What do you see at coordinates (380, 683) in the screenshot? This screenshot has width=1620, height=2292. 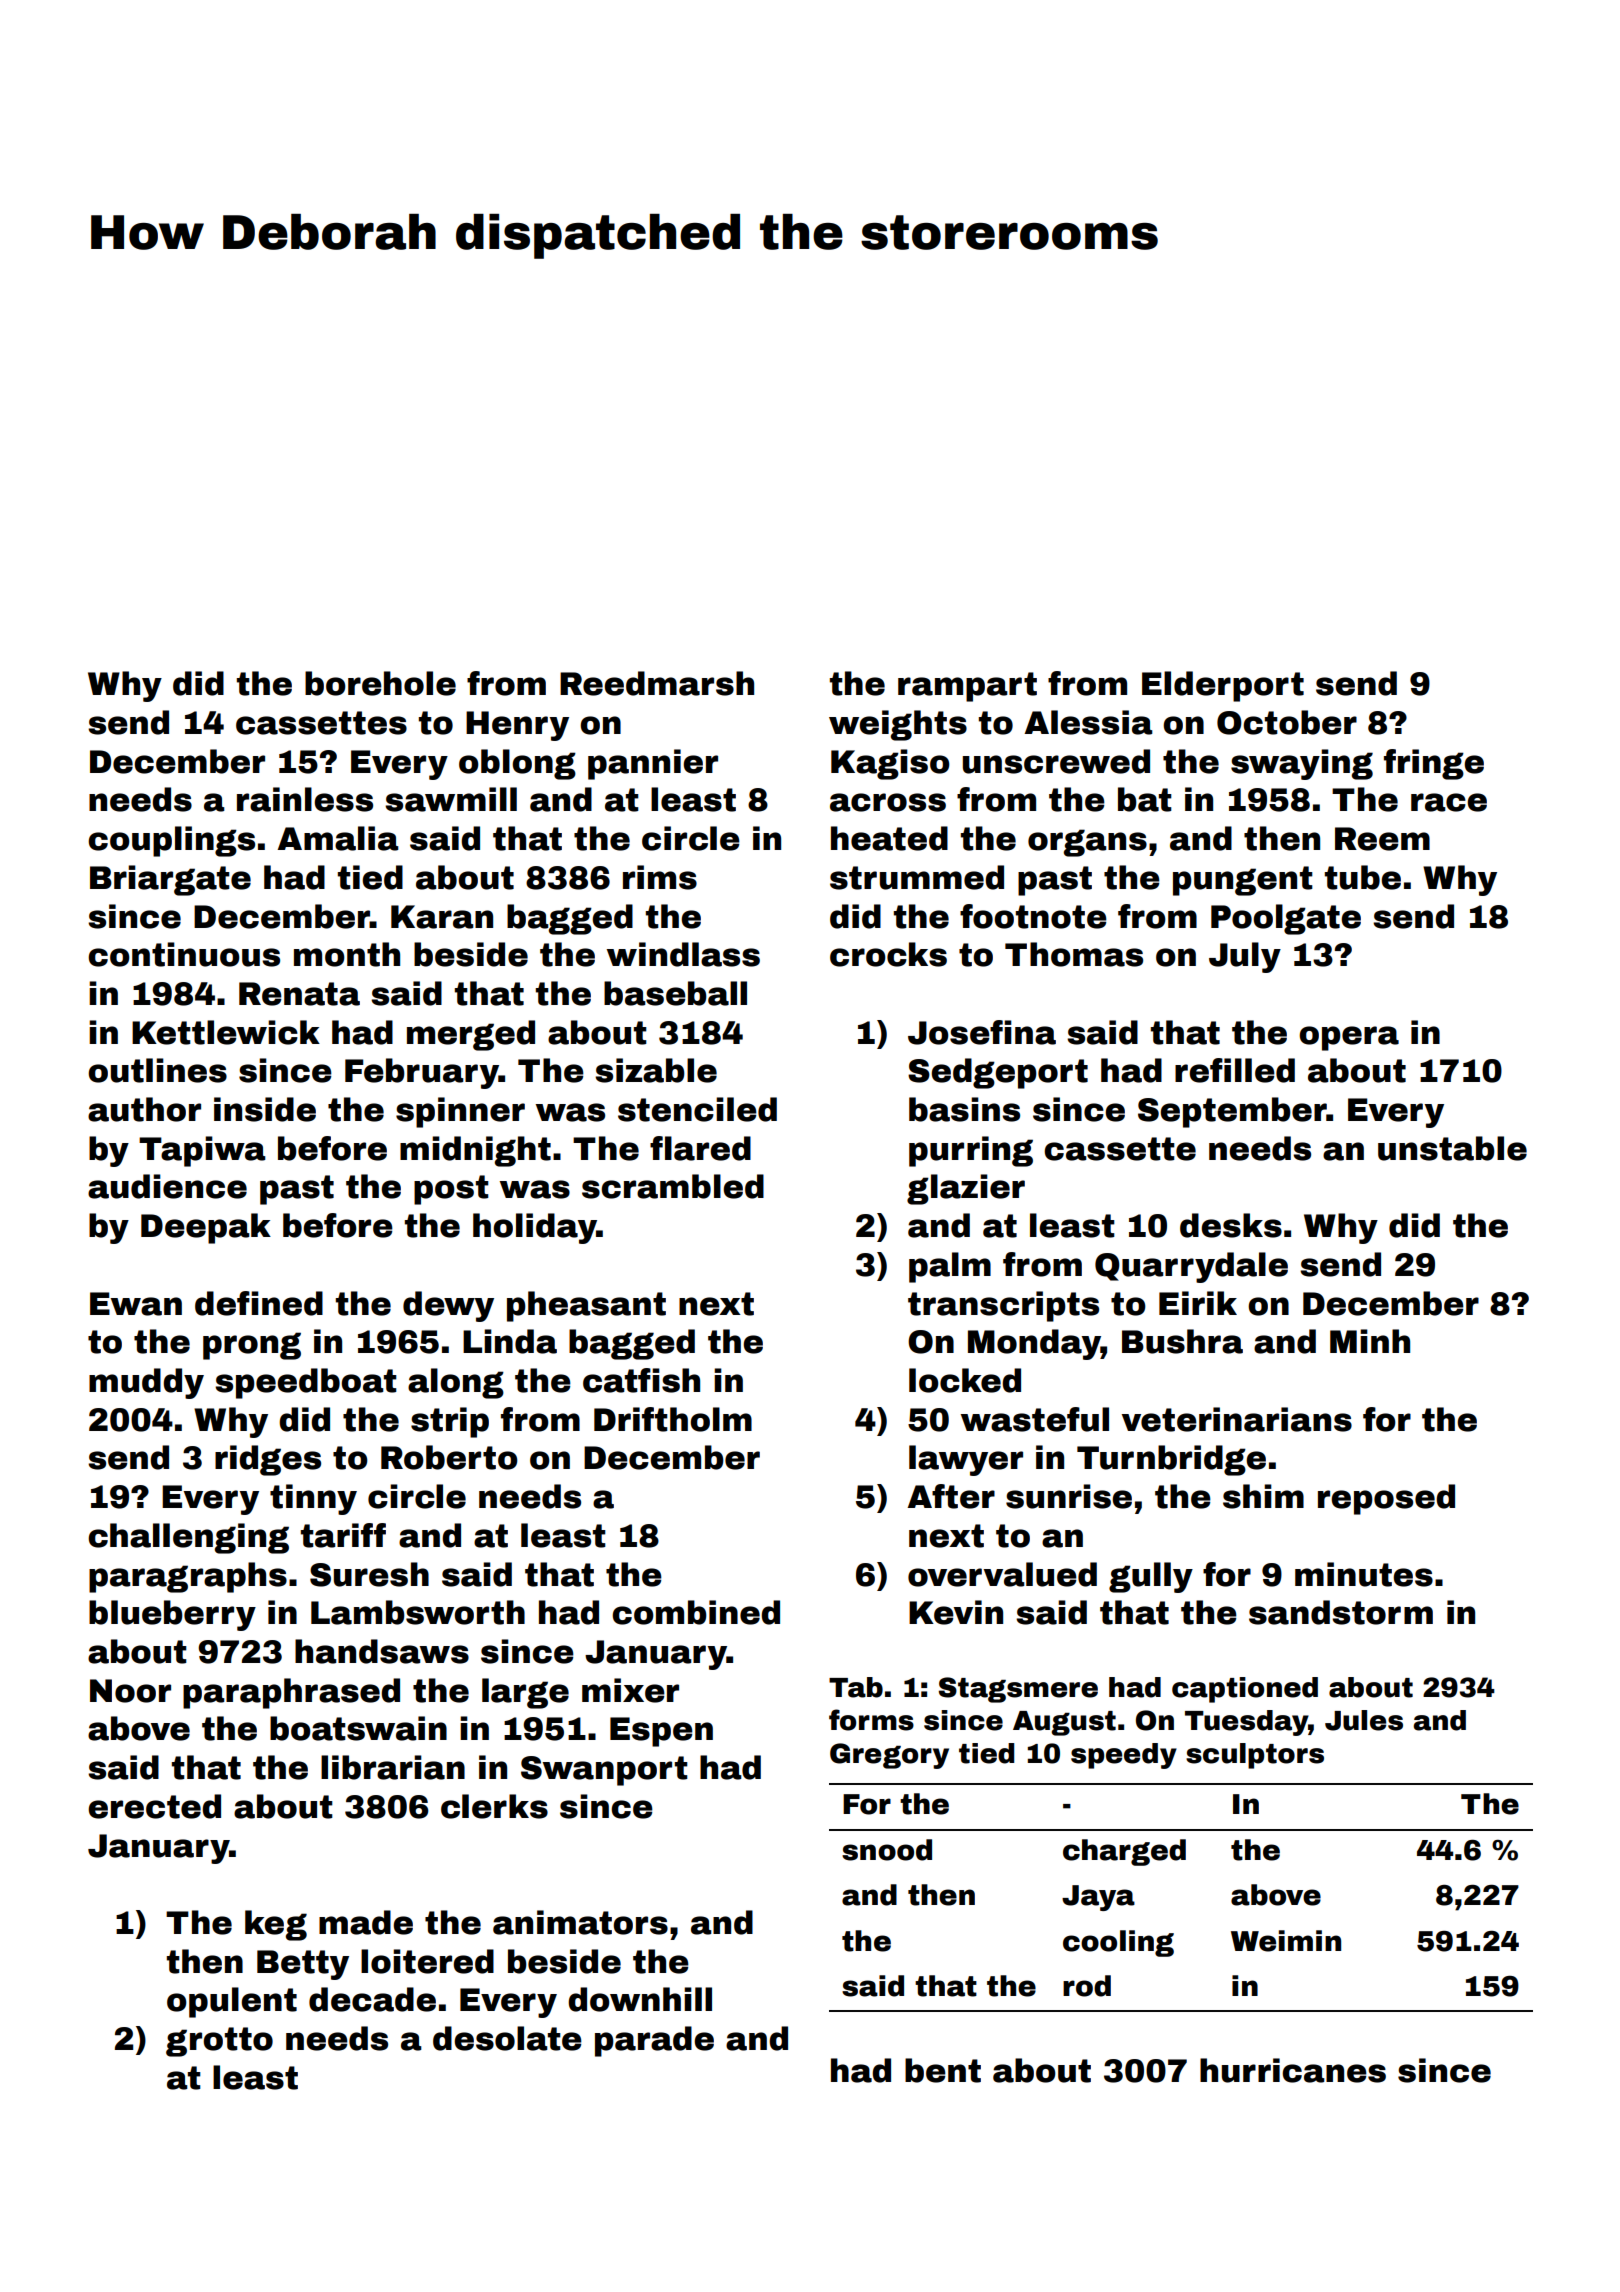 I see `borehole` at bounding box center [380, 683].
